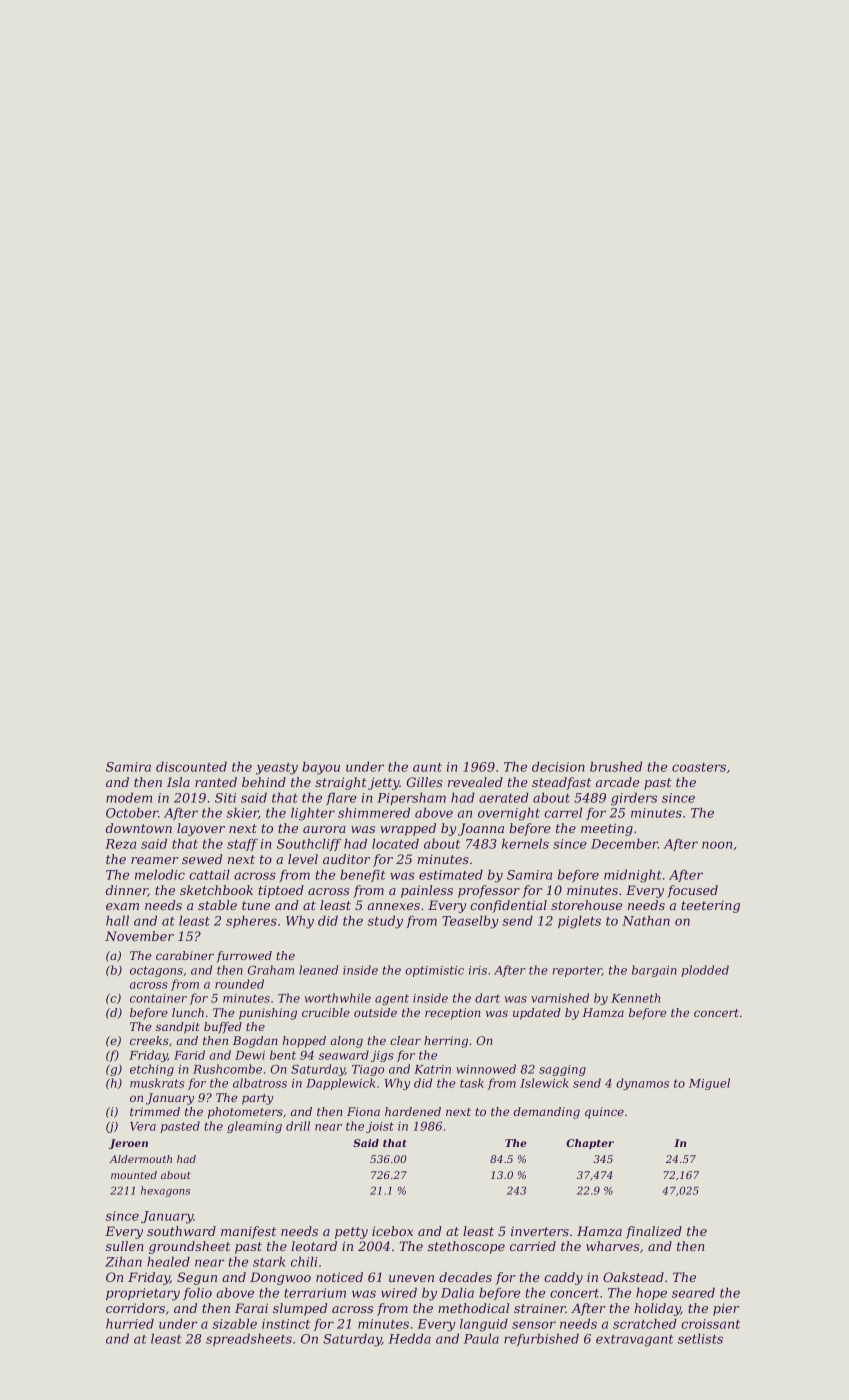  What do you see at coordinates (242, 845) in the screenshot?
I see `staff` at bounding box center [242, 845].
